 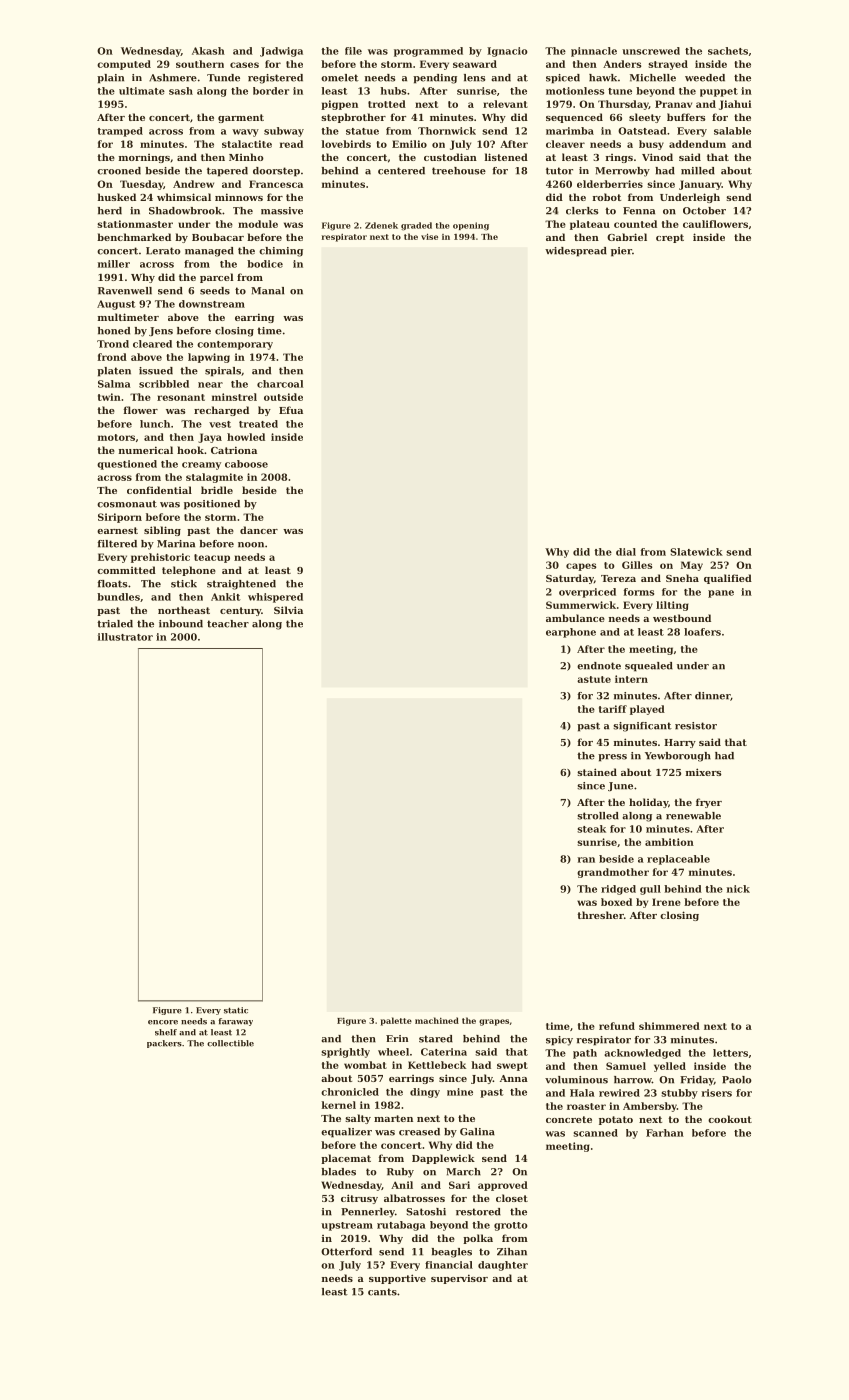 I want to click on daughter, so click(x=503, y=1266).
